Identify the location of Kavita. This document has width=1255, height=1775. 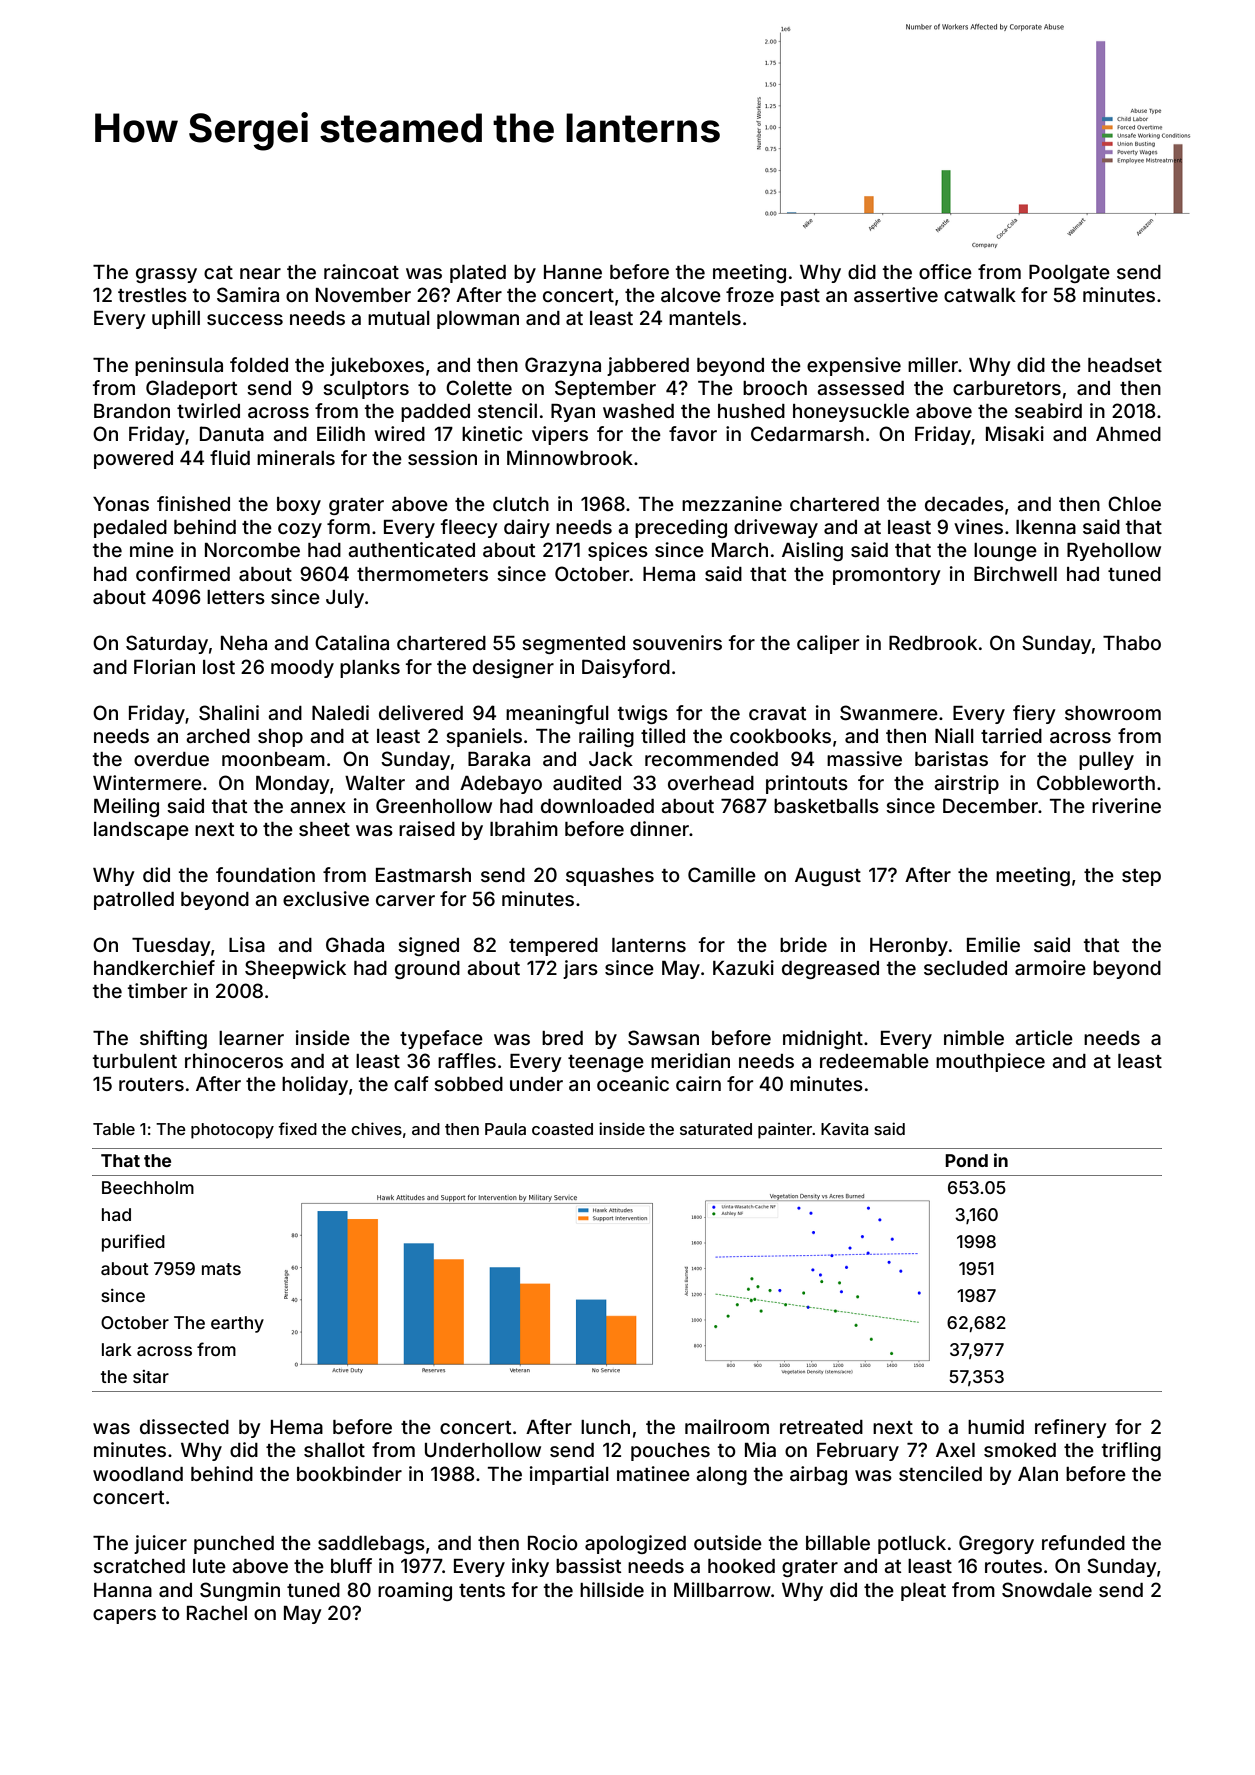
(844, 1128).
